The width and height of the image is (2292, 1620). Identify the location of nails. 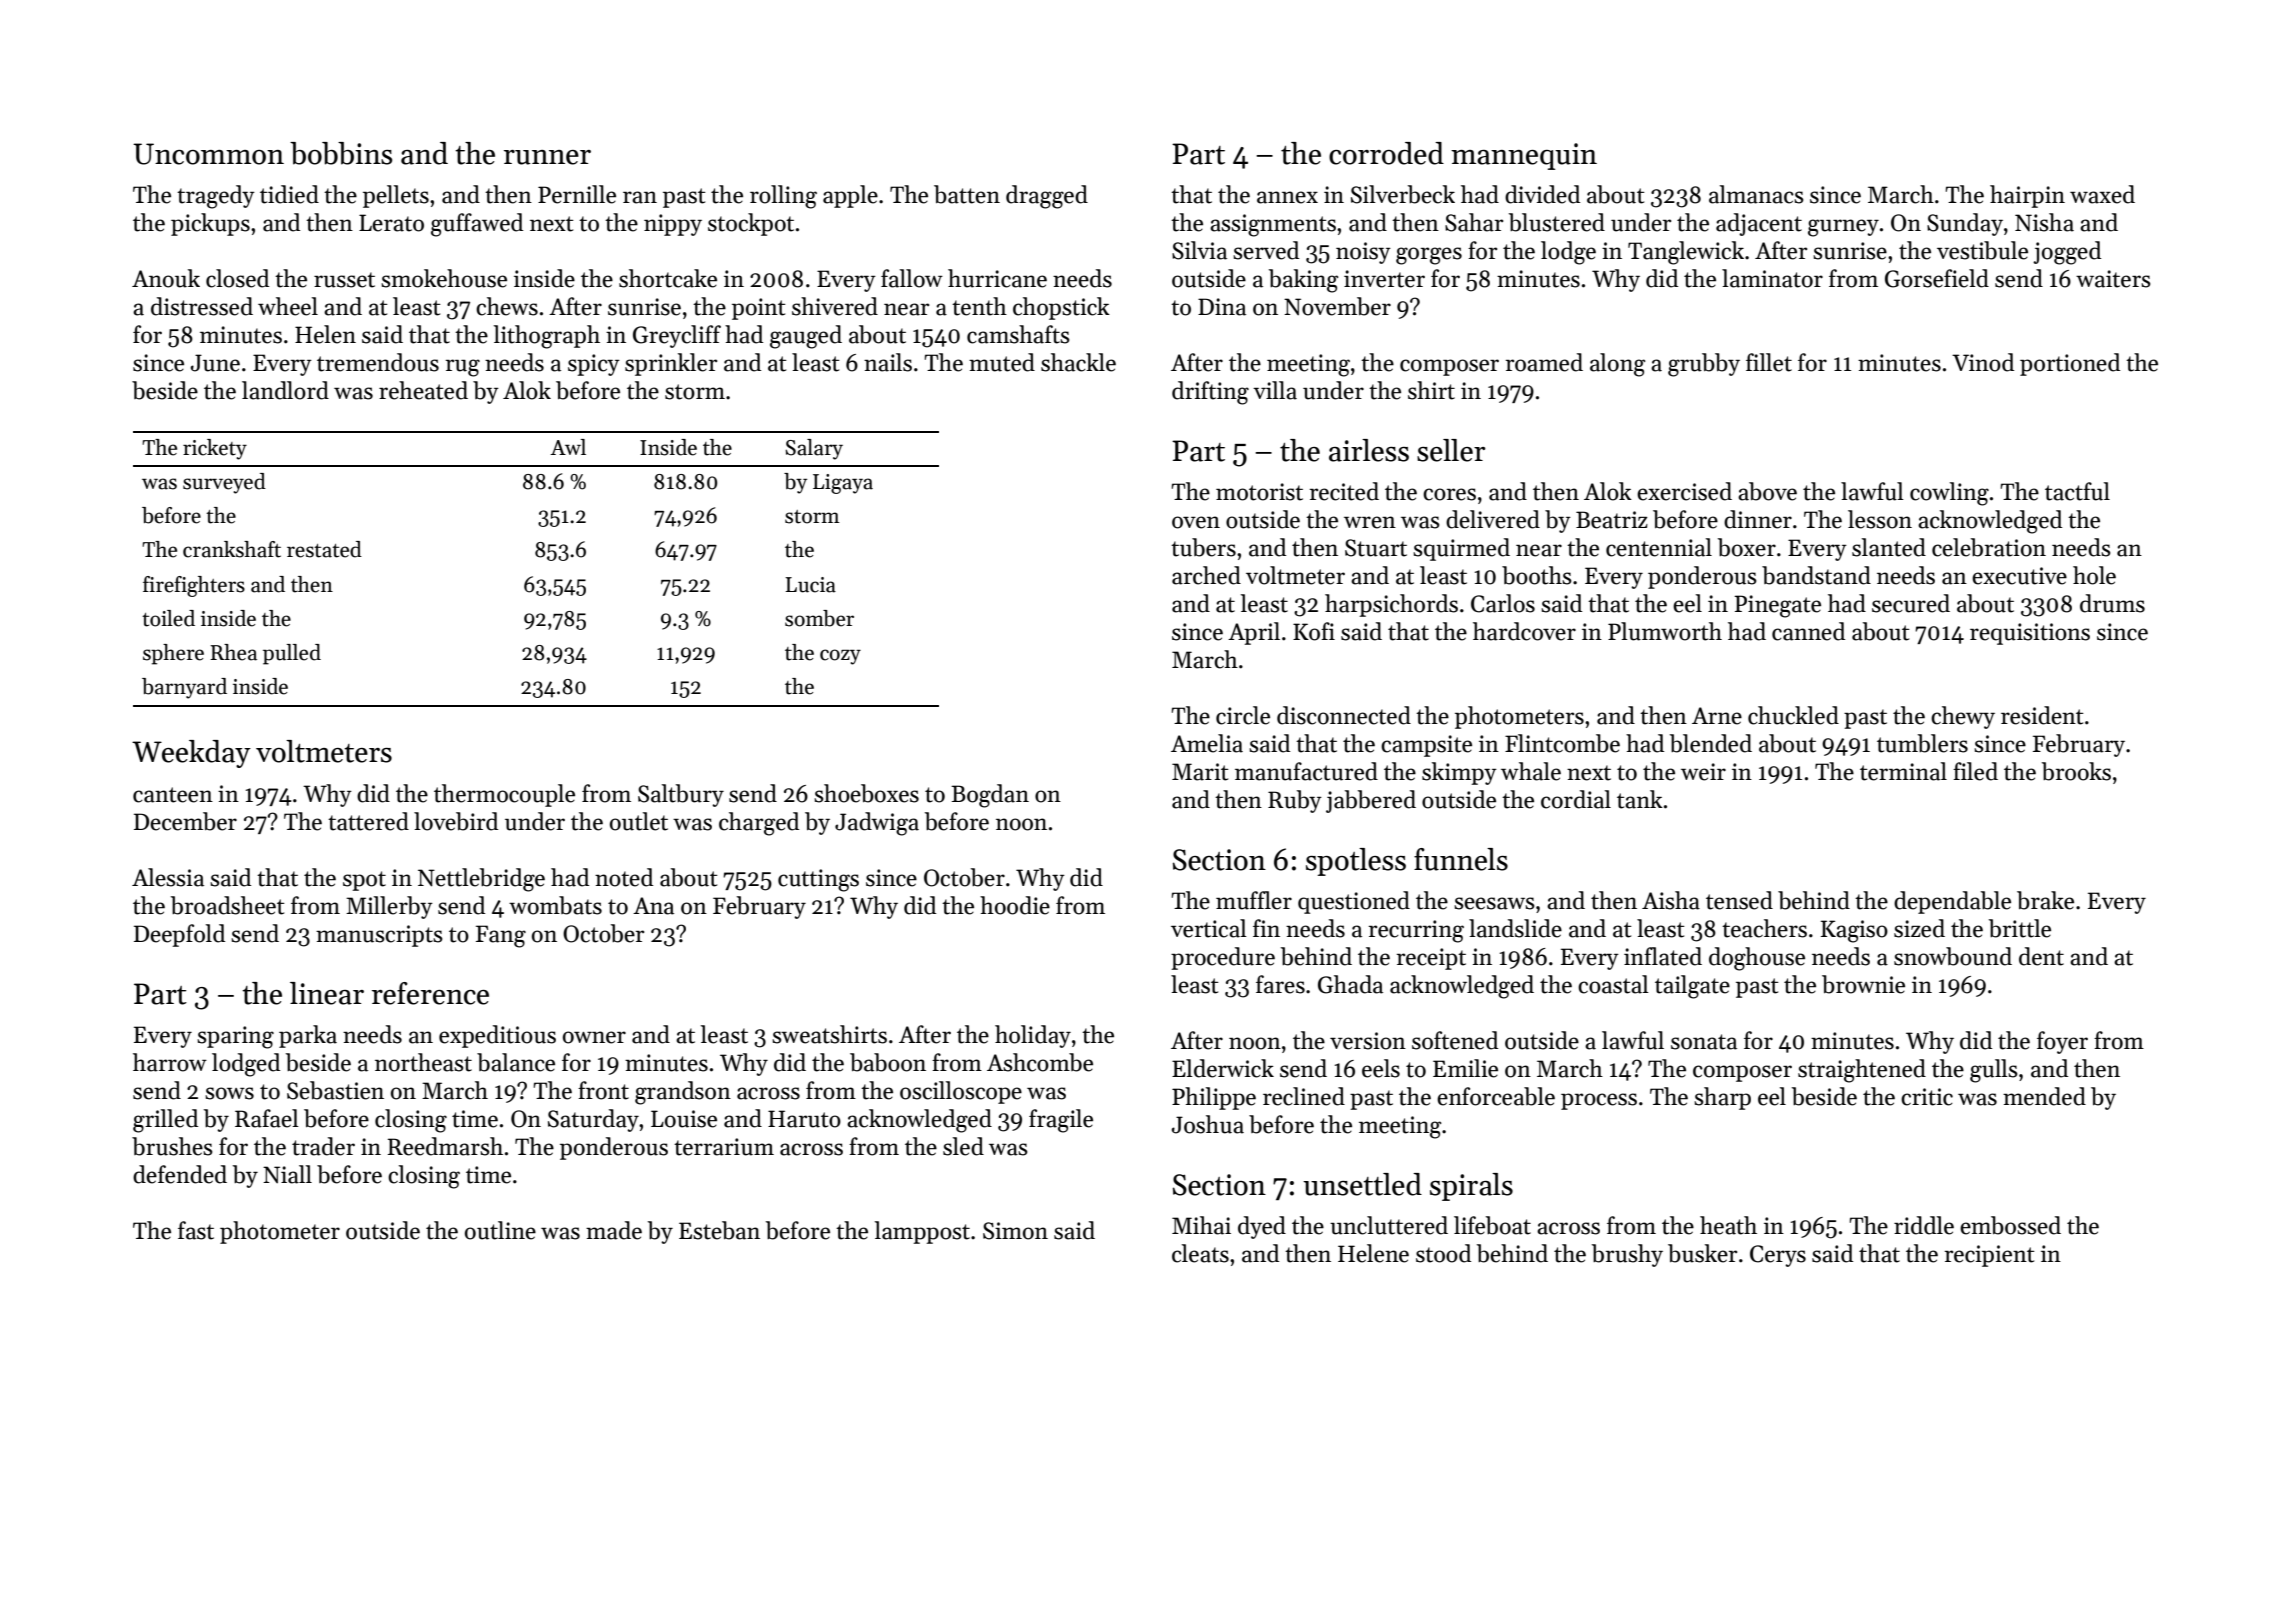
(888, 362).
